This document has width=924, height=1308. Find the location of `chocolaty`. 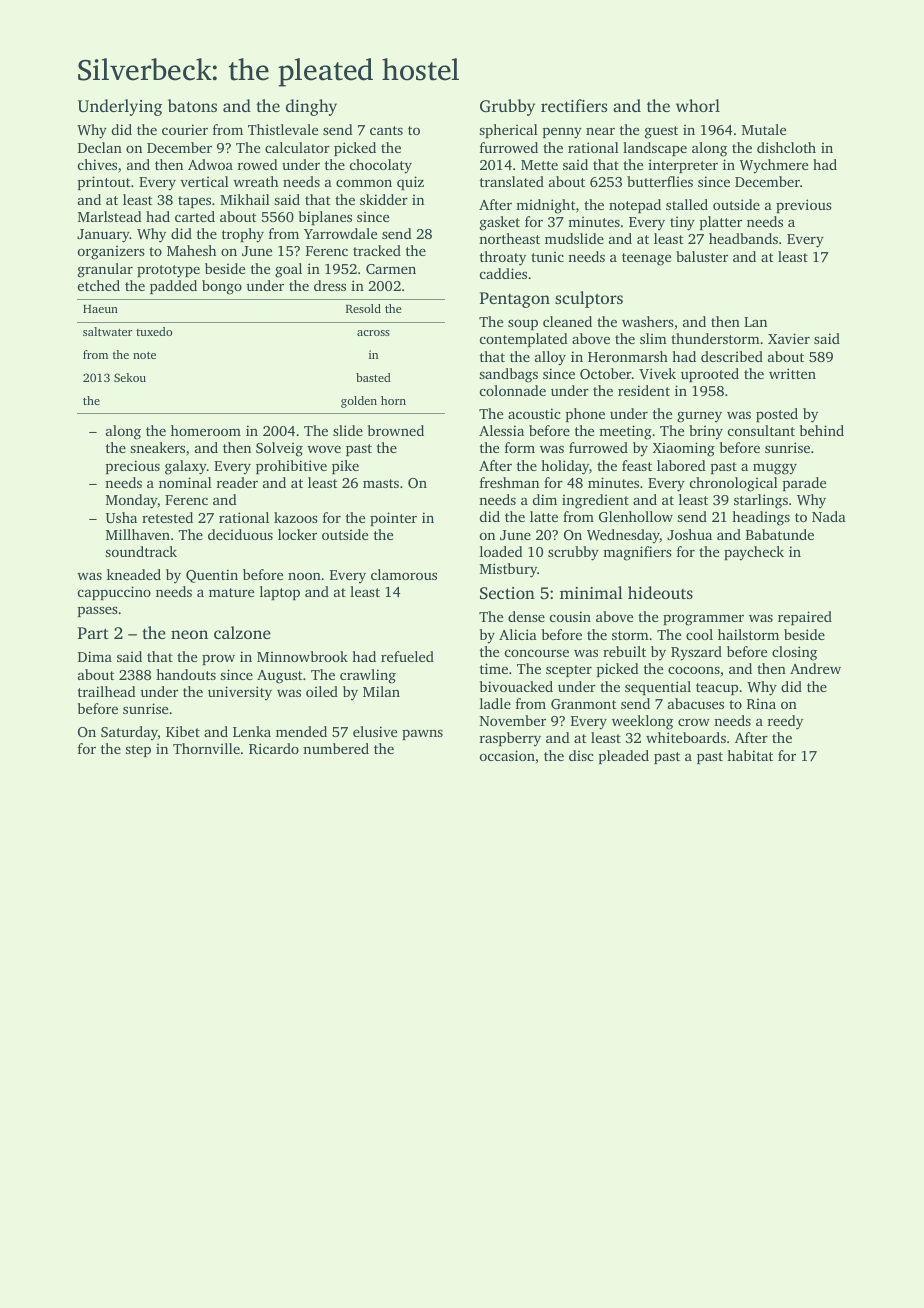

chocolaty is located at coordinates (381, 166).
